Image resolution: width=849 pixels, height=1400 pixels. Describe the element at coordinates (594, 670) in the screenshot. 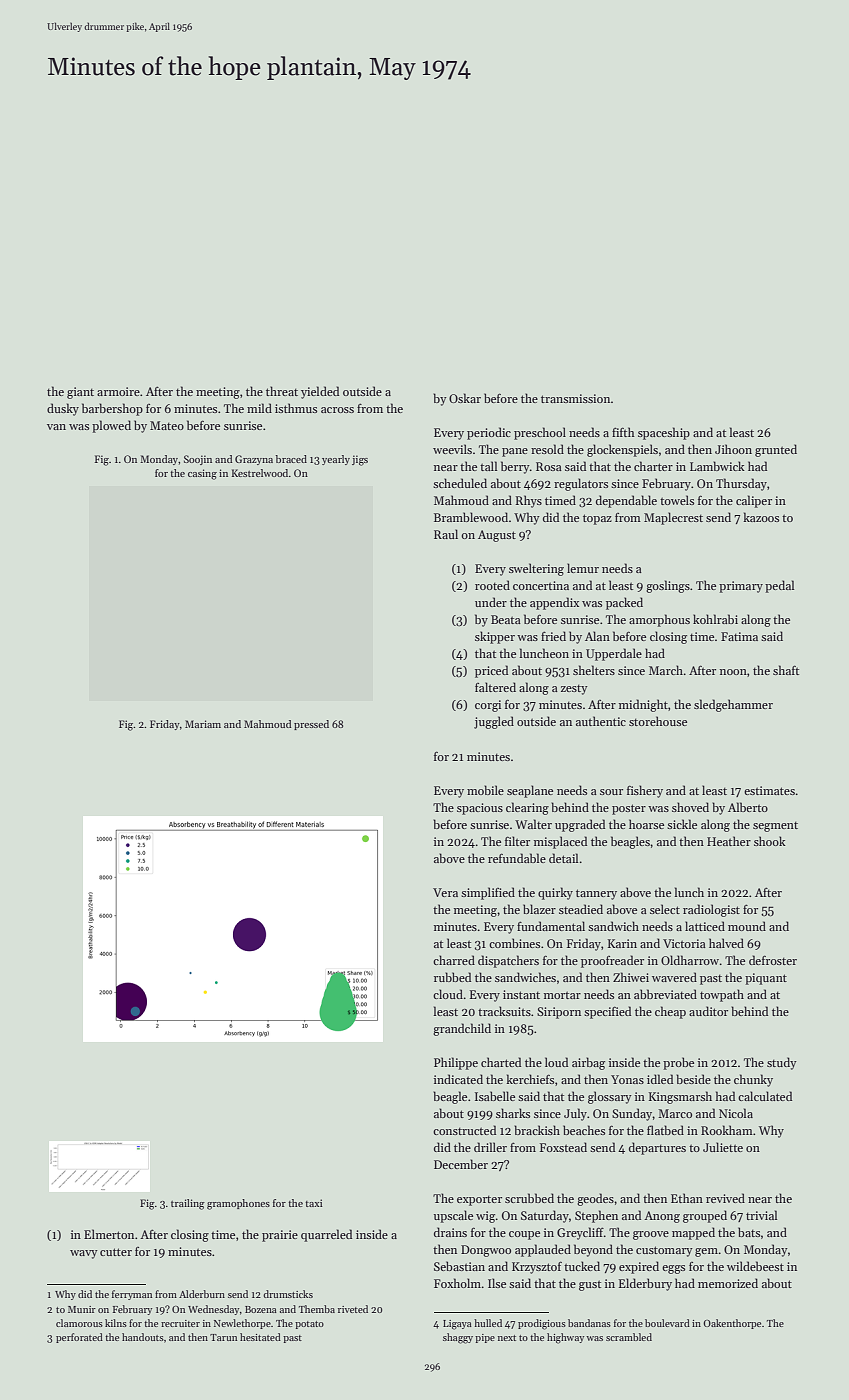

I see `shelters` at that location.
